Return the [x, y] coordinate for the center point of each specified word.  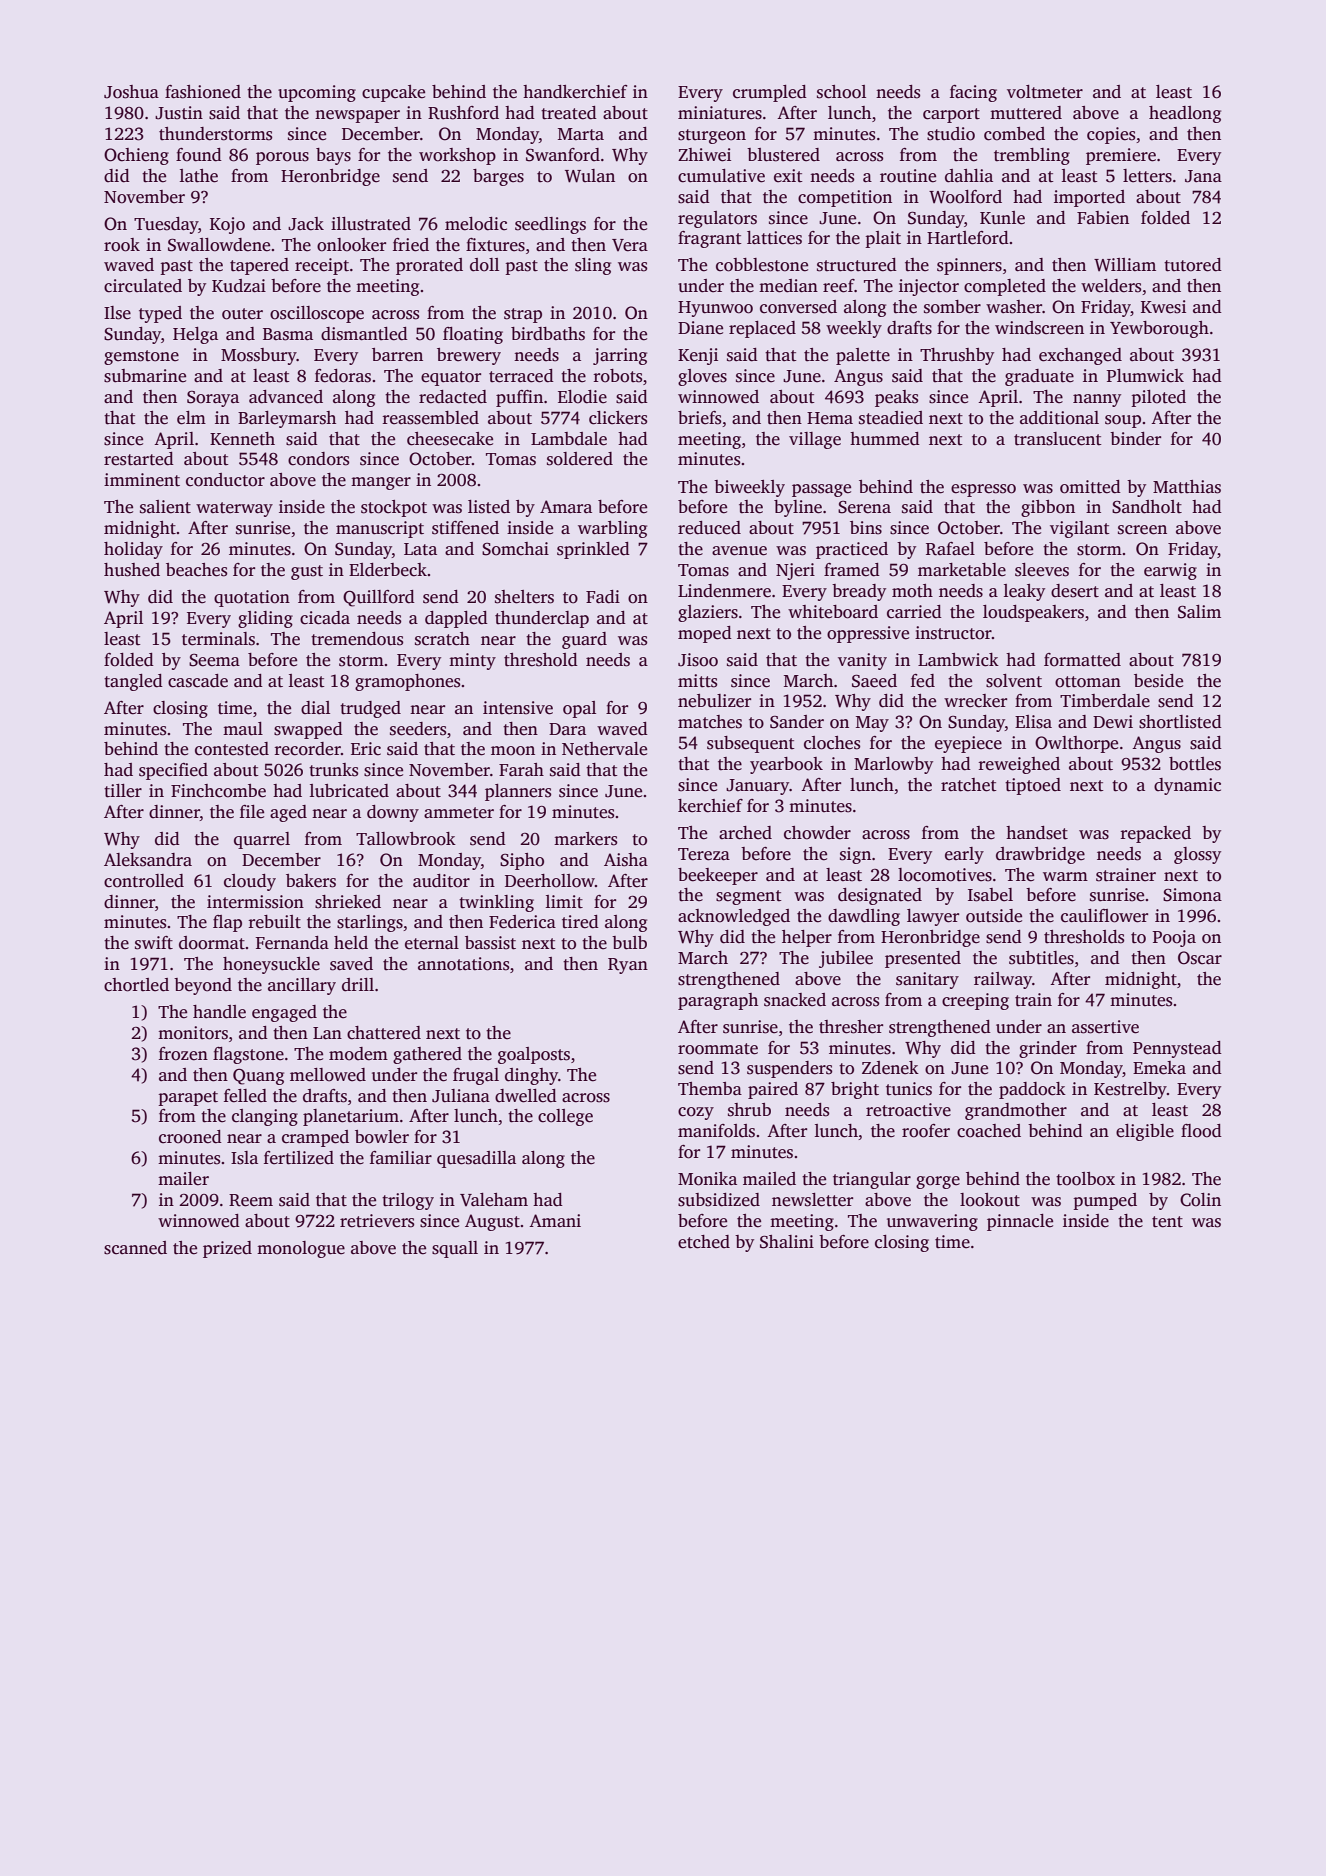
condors [318, 459]
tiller [123, 791]
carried [914, 612]
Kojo [227, 225]
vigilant [1080, 529]
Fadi [603, 597]
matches [710, 722]
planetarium [351, 1117]
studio [951, 134]
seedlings [550, 225]
